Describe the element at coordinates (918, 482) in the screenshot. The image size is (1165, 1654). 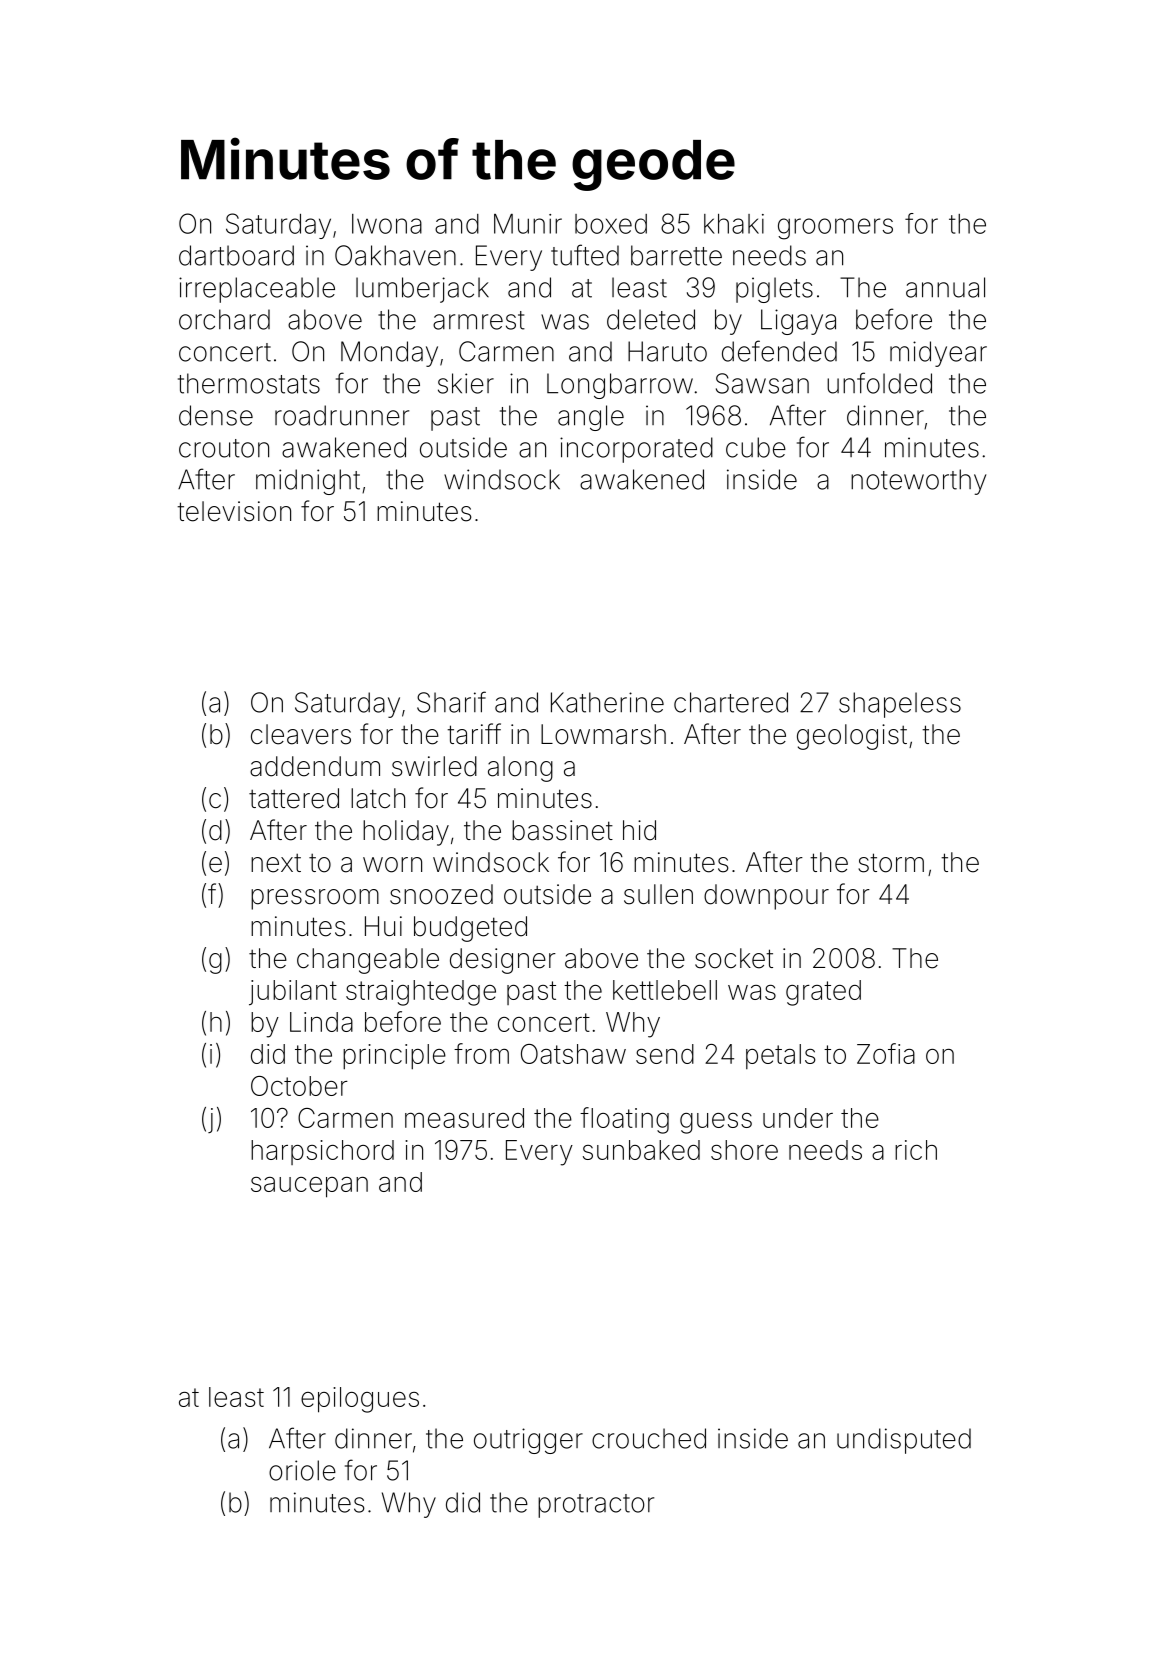
I see `noteworthy` at that location.
